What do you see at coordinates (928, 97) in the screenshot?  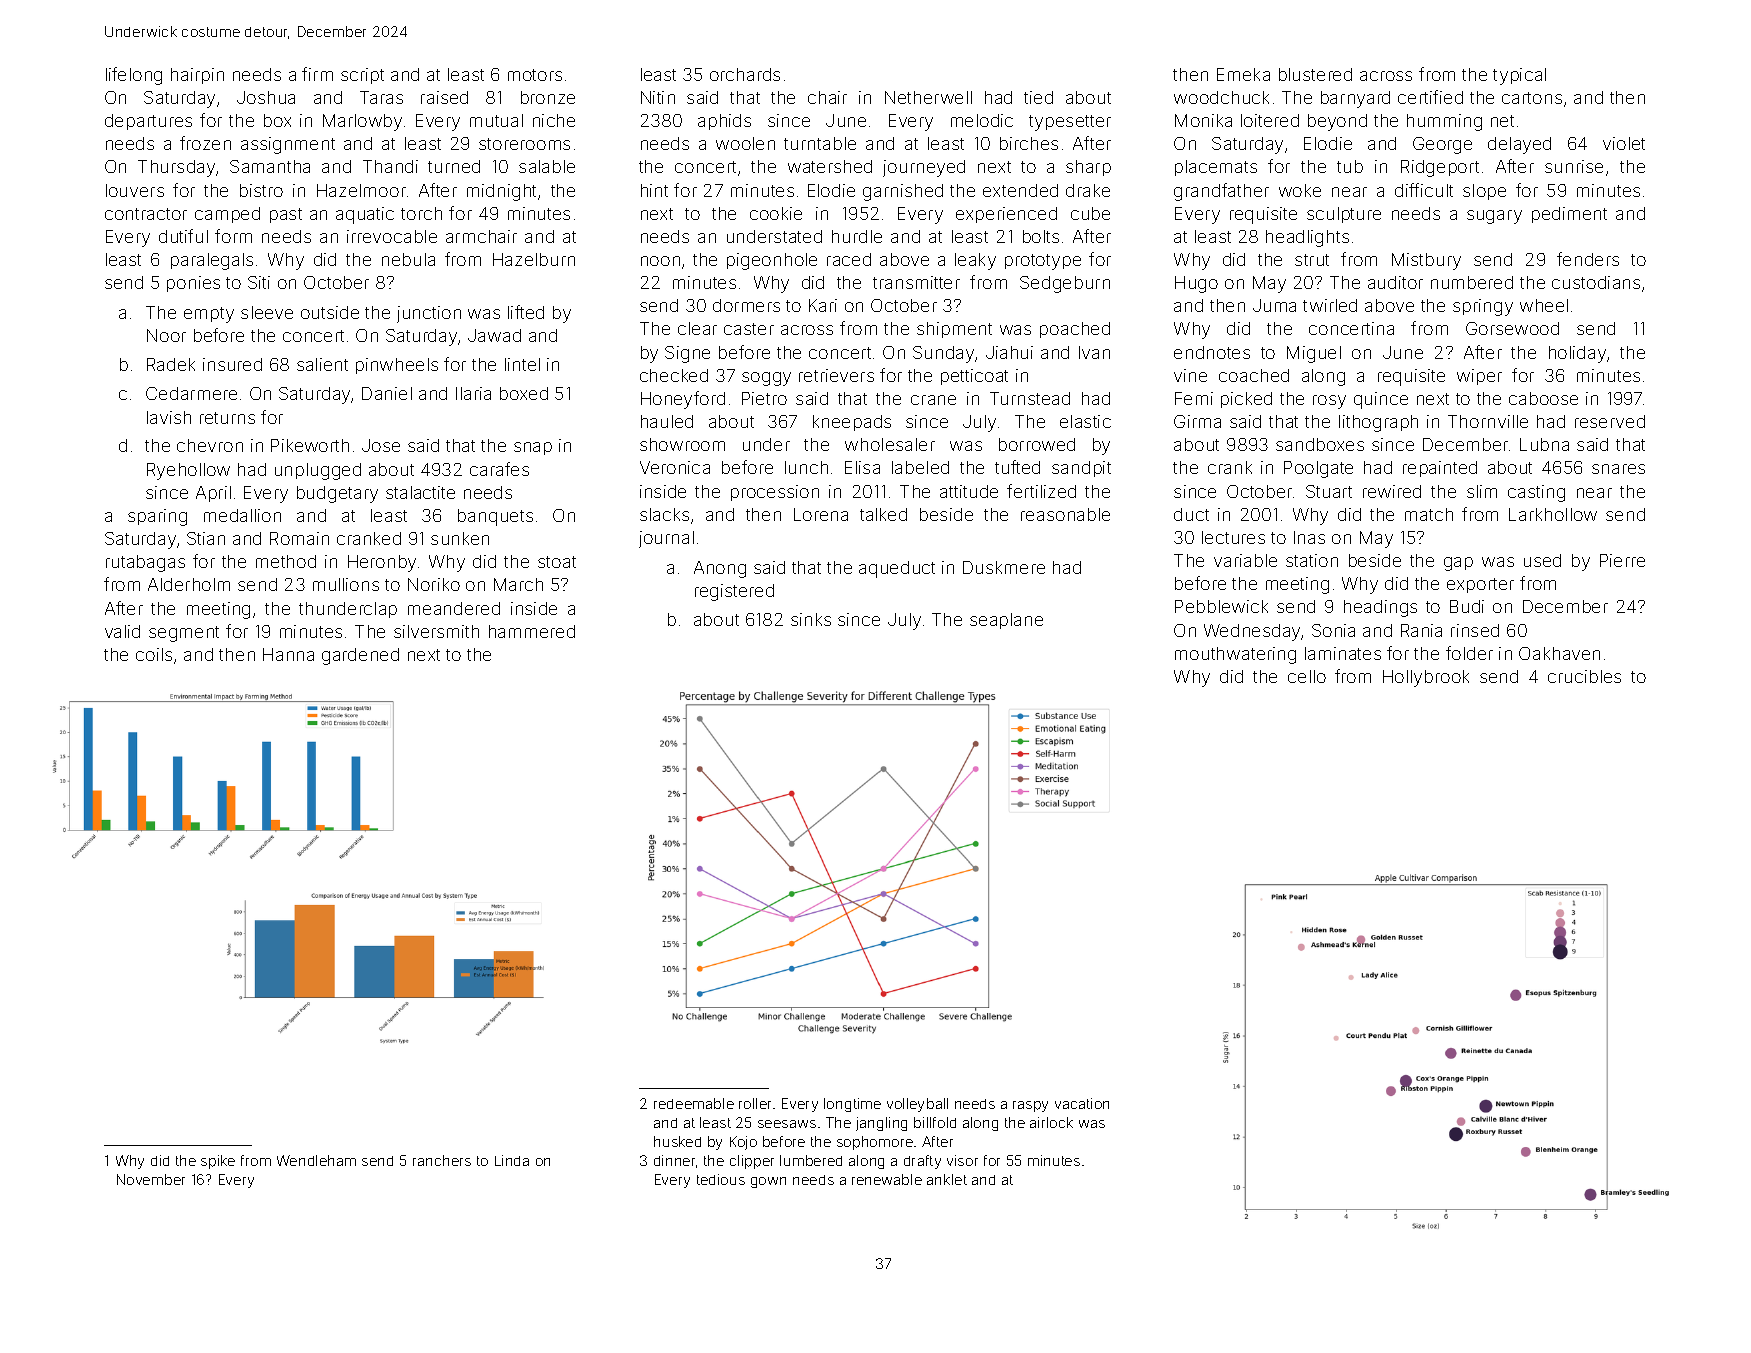 I see `Netherwell` at bounding box center [928, 97].
